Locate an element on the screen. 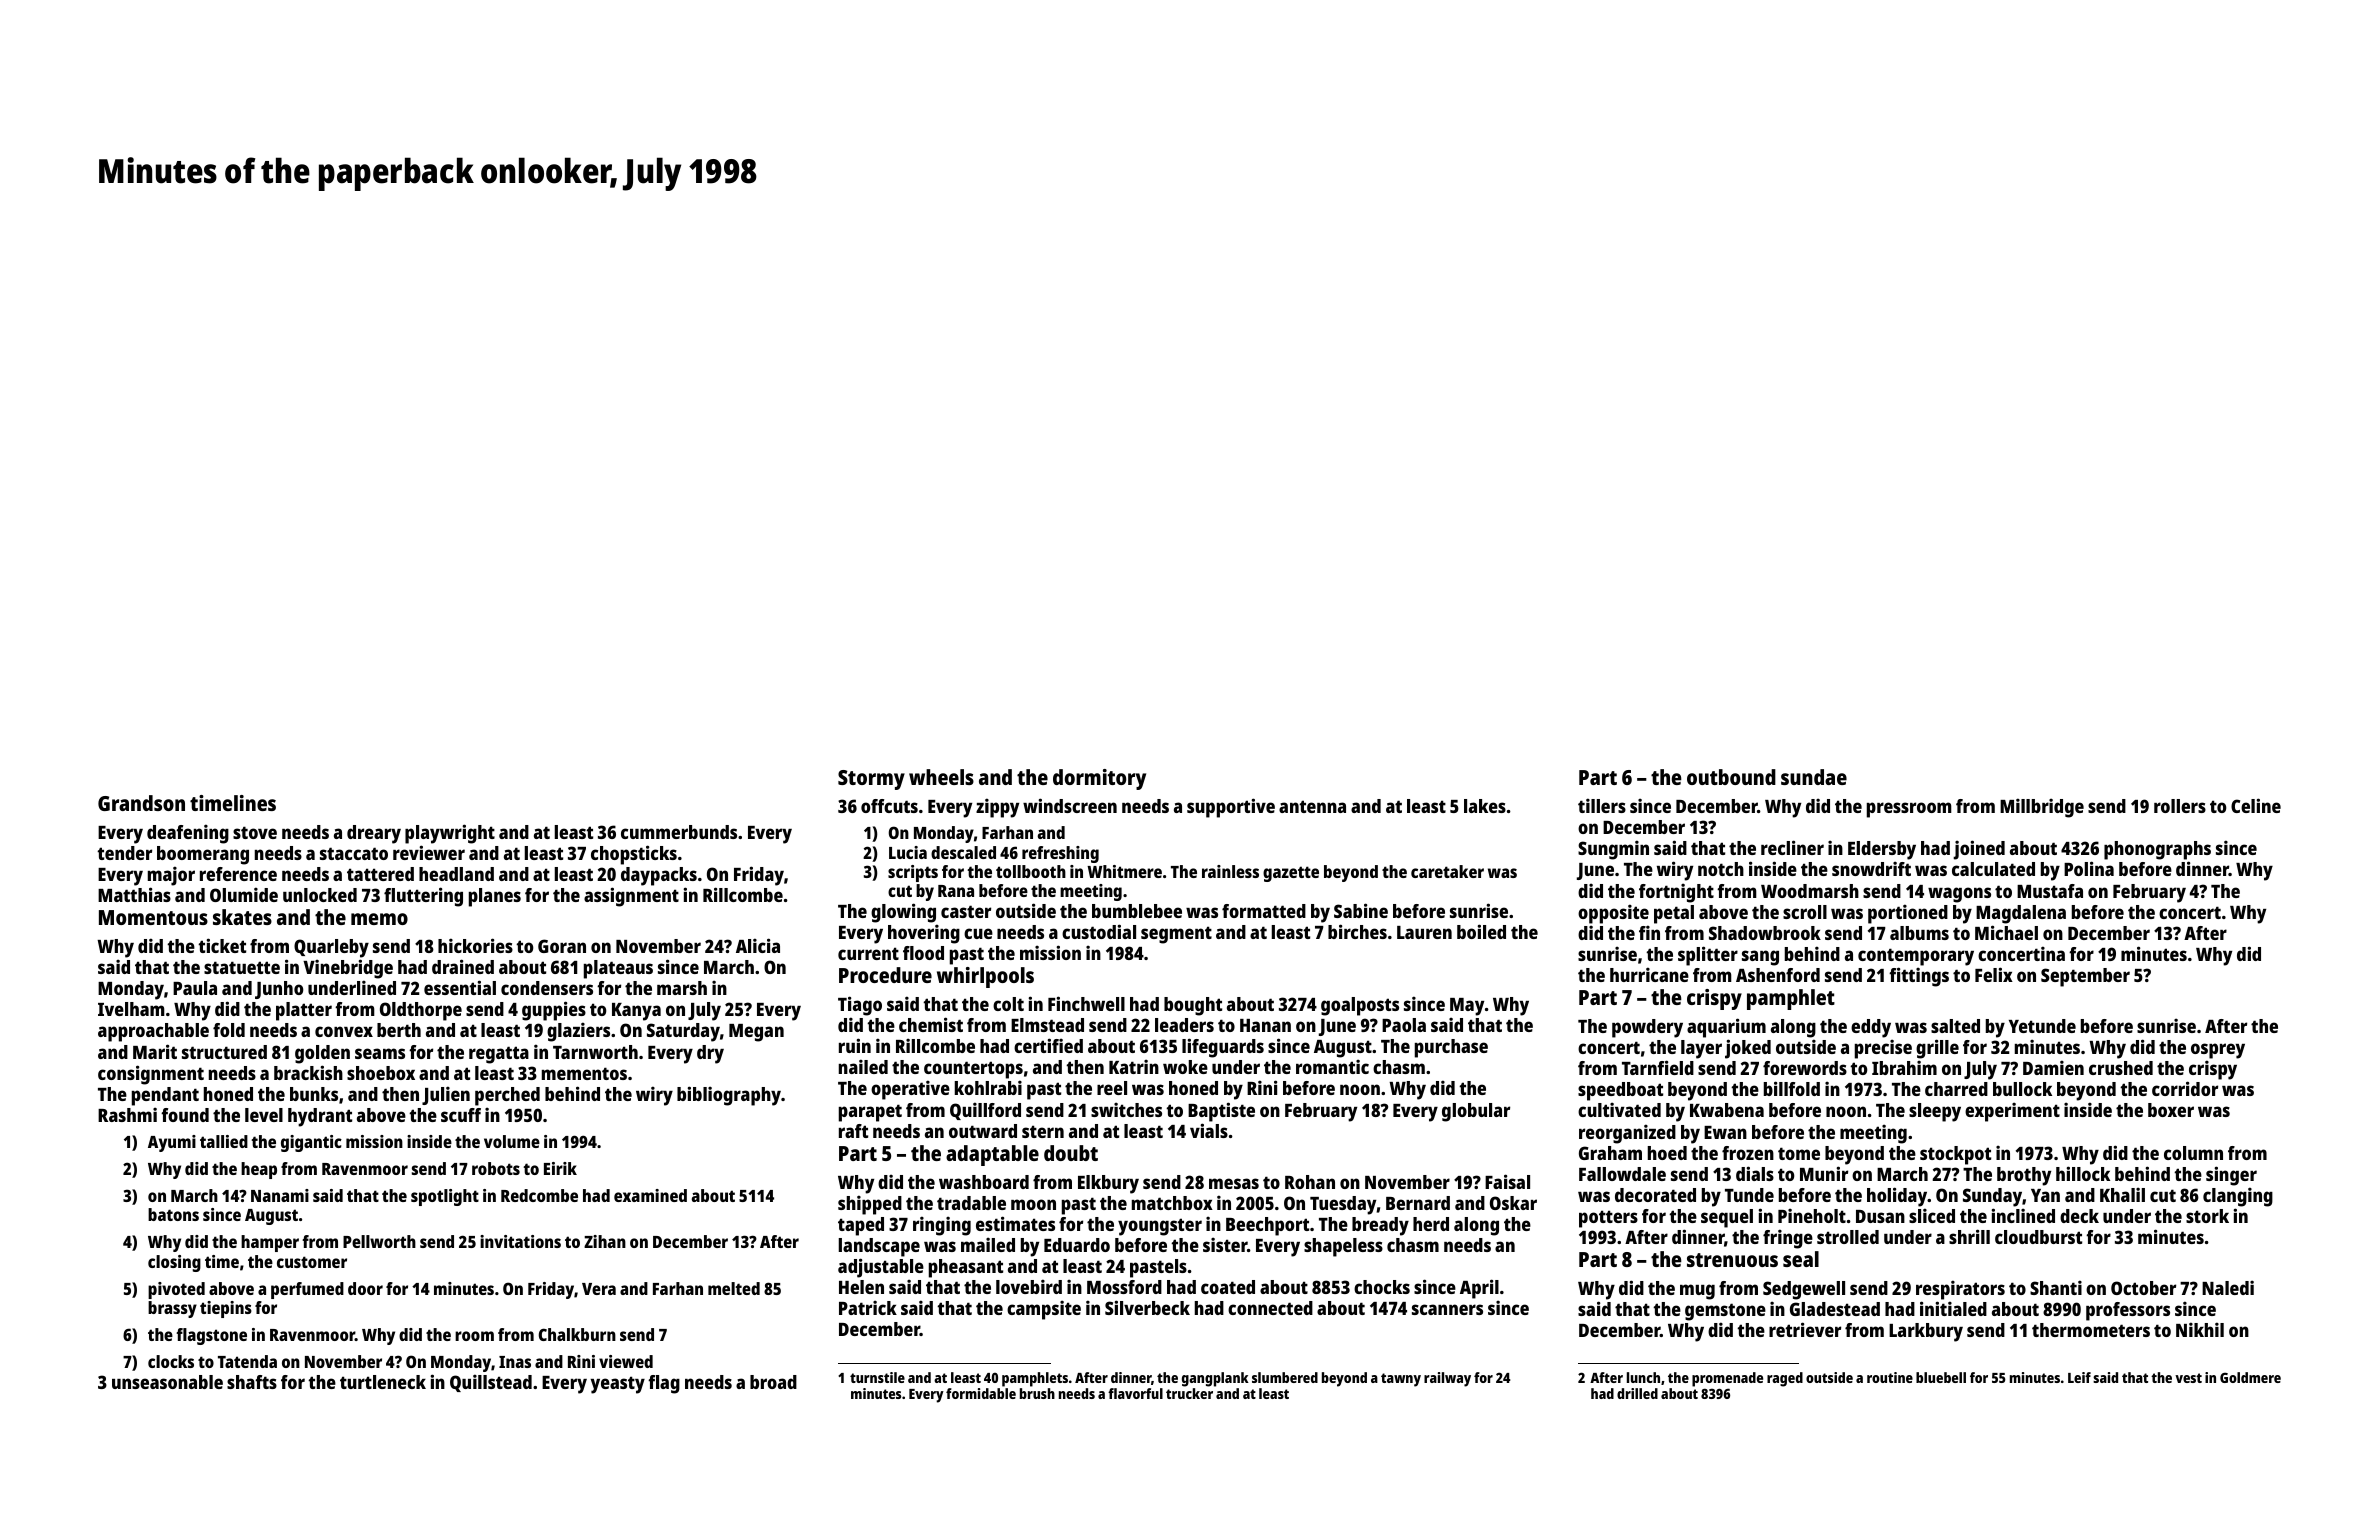 This screenshot has width=2380, height=1540. experiment is located at coordinates (2012, 1112).
